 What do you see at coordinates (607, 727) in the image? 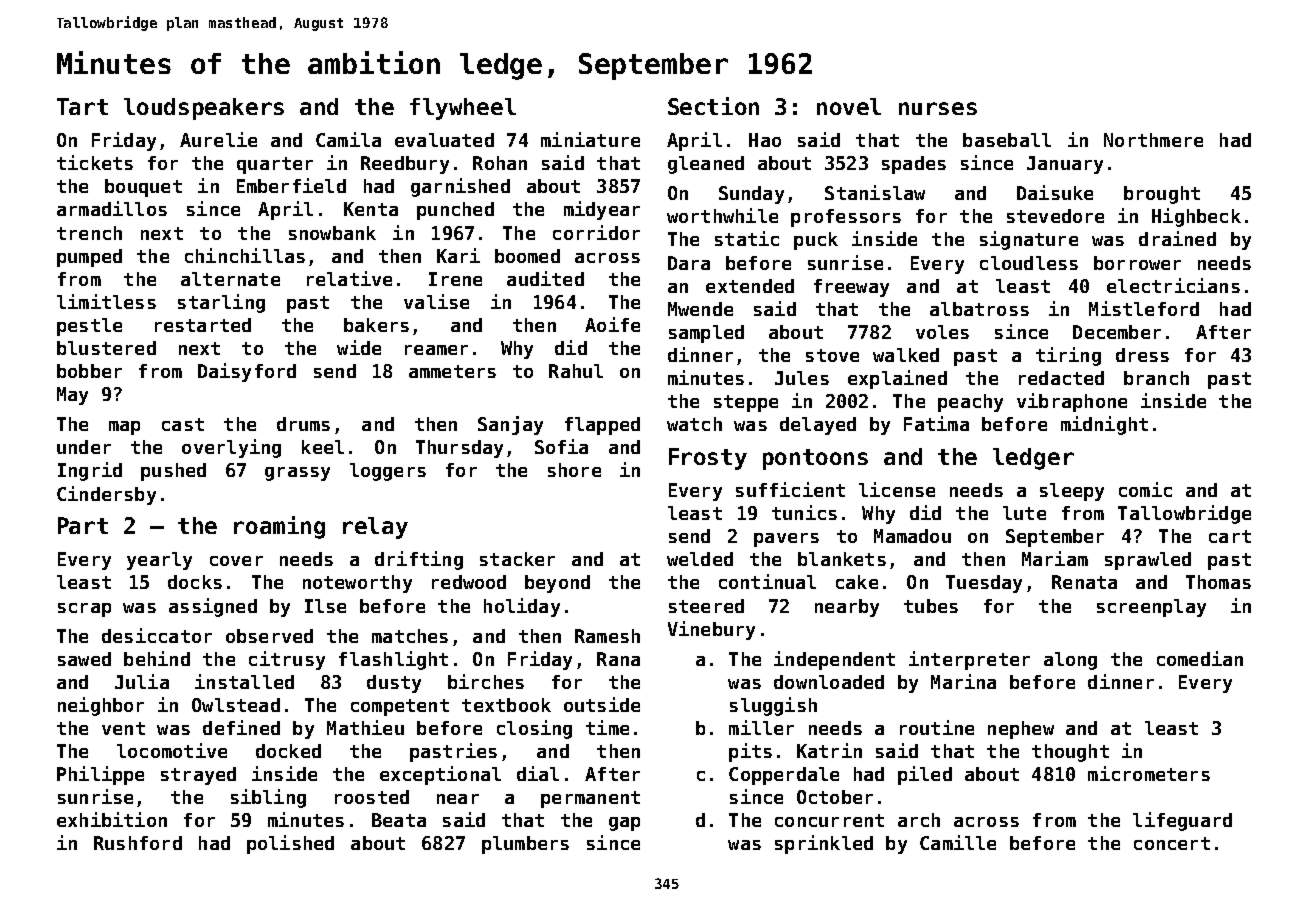
I see `time` at bounding box center [607, 727].
